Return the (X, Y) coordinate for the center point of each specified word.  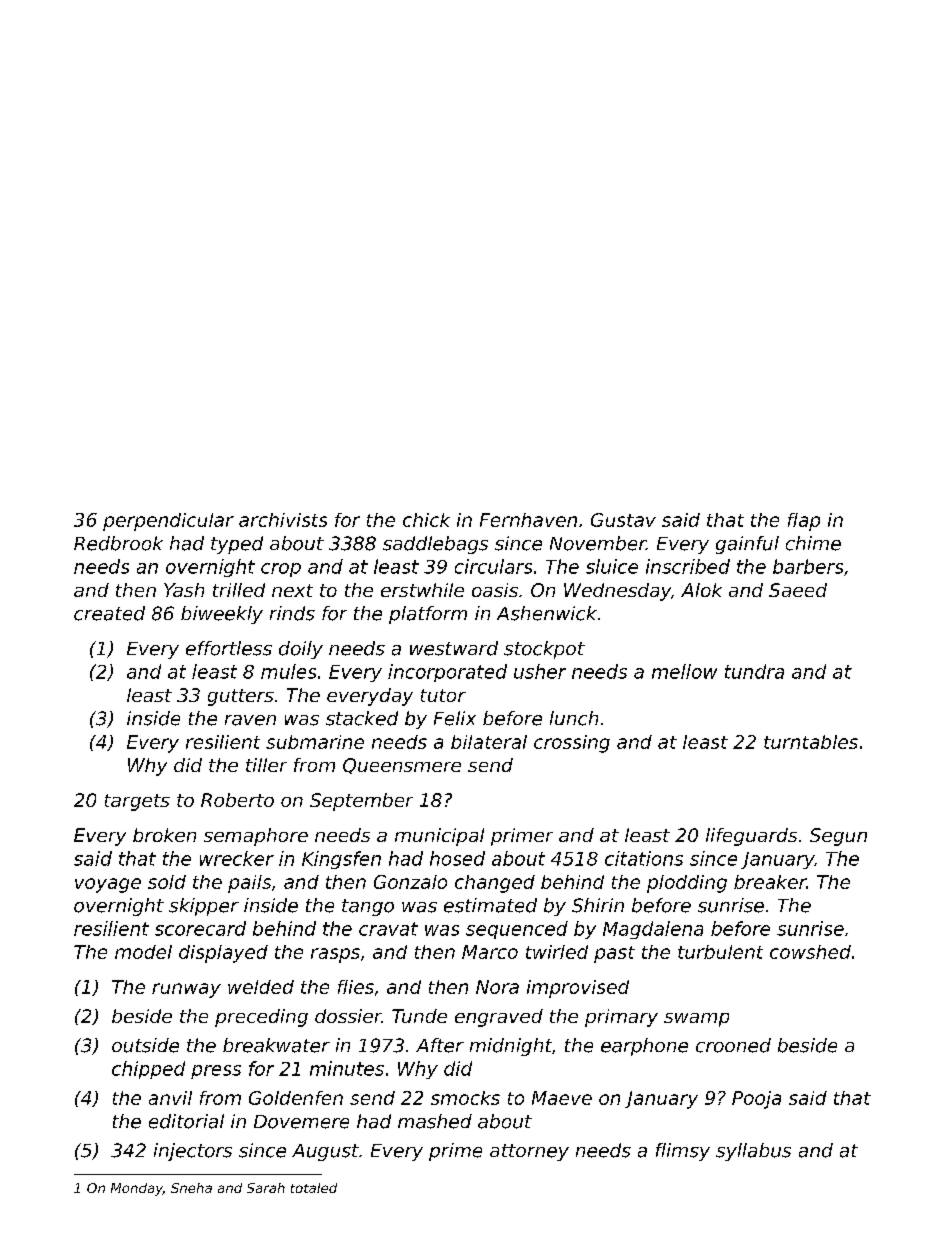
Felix (455, 718)
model (143, 952)
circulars (493, 566)
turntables (811, 742)
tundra (754, 671)
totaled (314, 1188)
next (292, 590)
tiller (266, 765)
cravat (388, 929)
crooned (733, 1045)
